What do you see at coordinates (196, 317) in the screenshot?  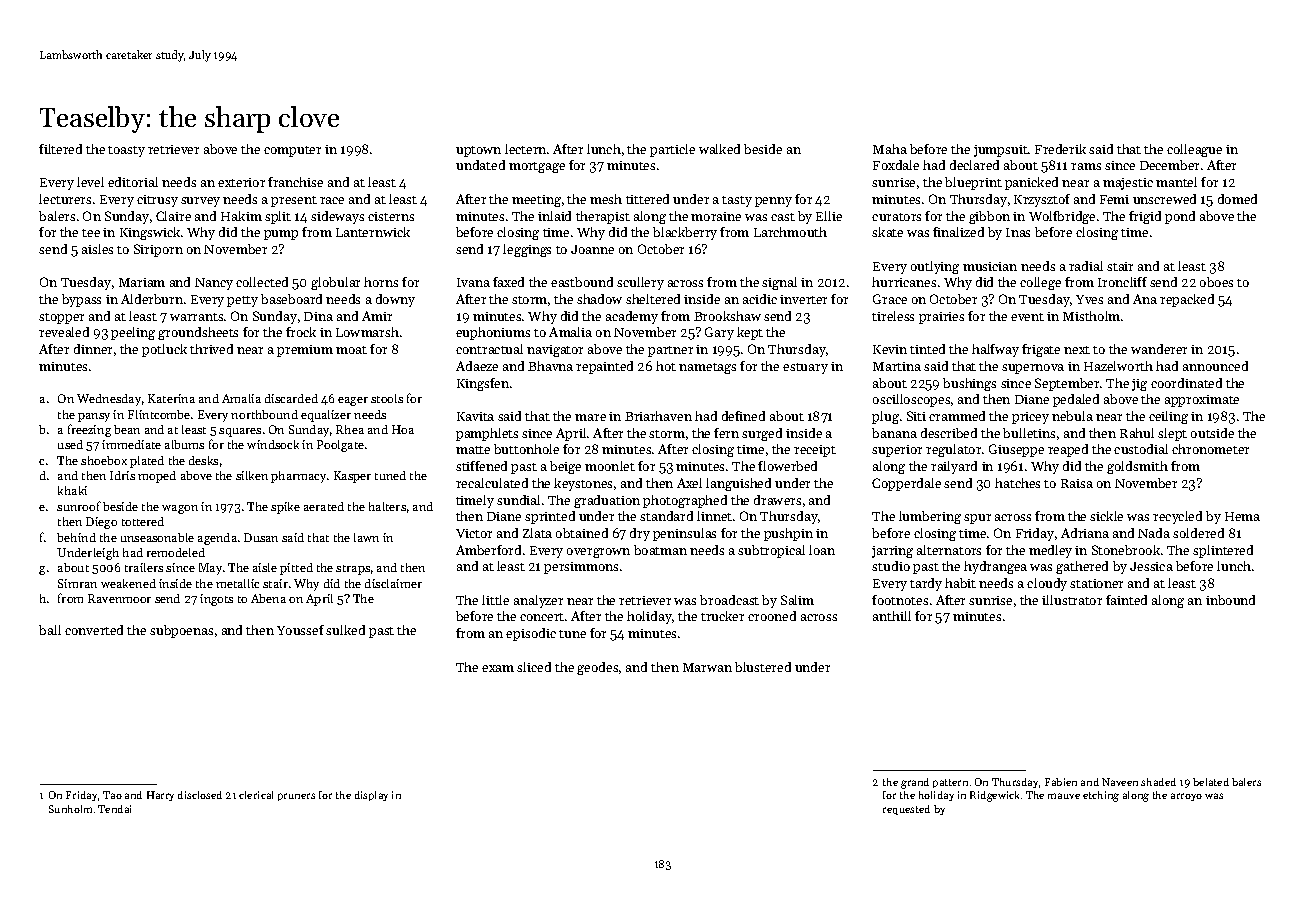 I see `warrants` at bounding box center [196, 317].
